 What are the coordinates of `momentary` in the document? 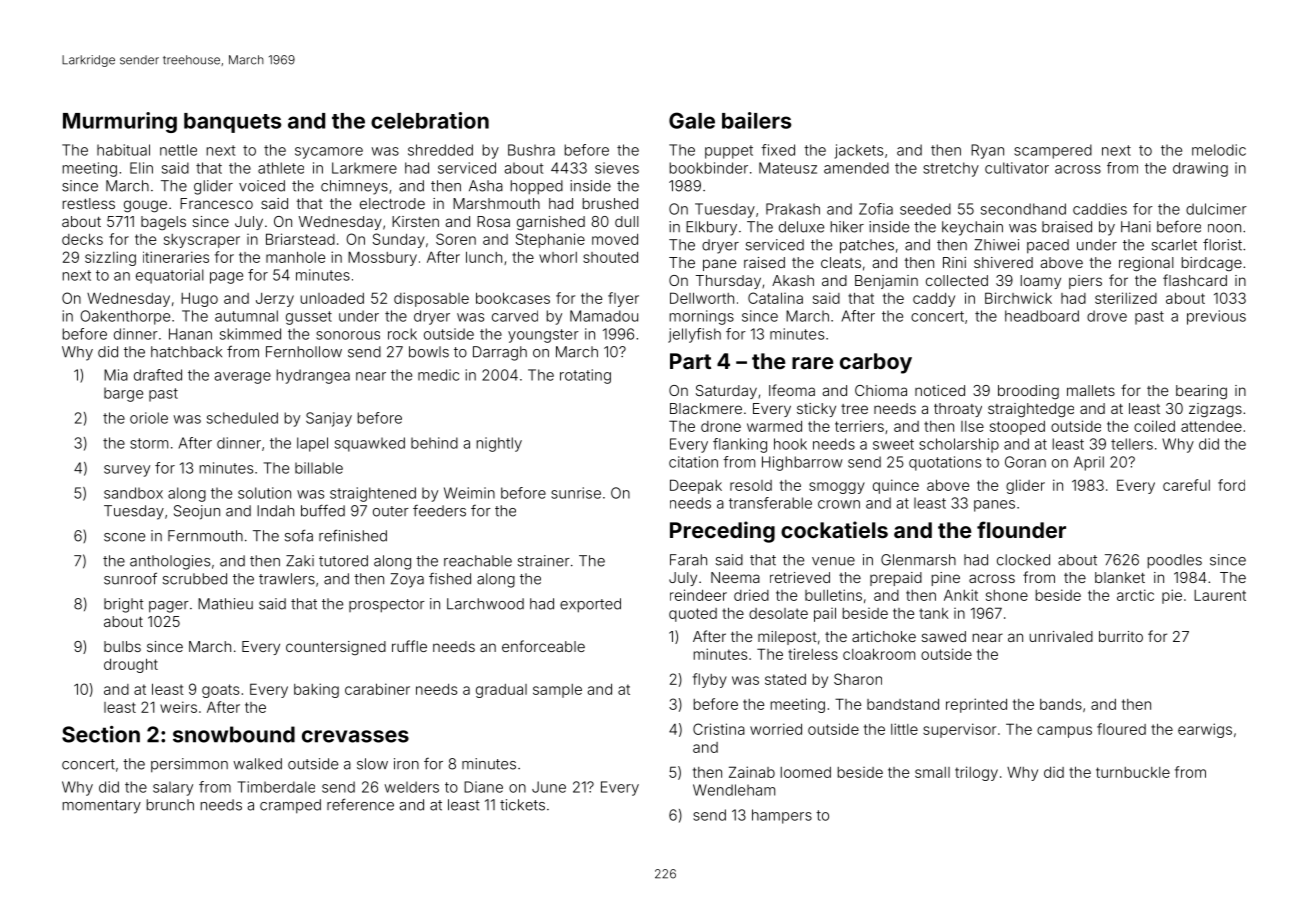 It's located at (102, 807).
